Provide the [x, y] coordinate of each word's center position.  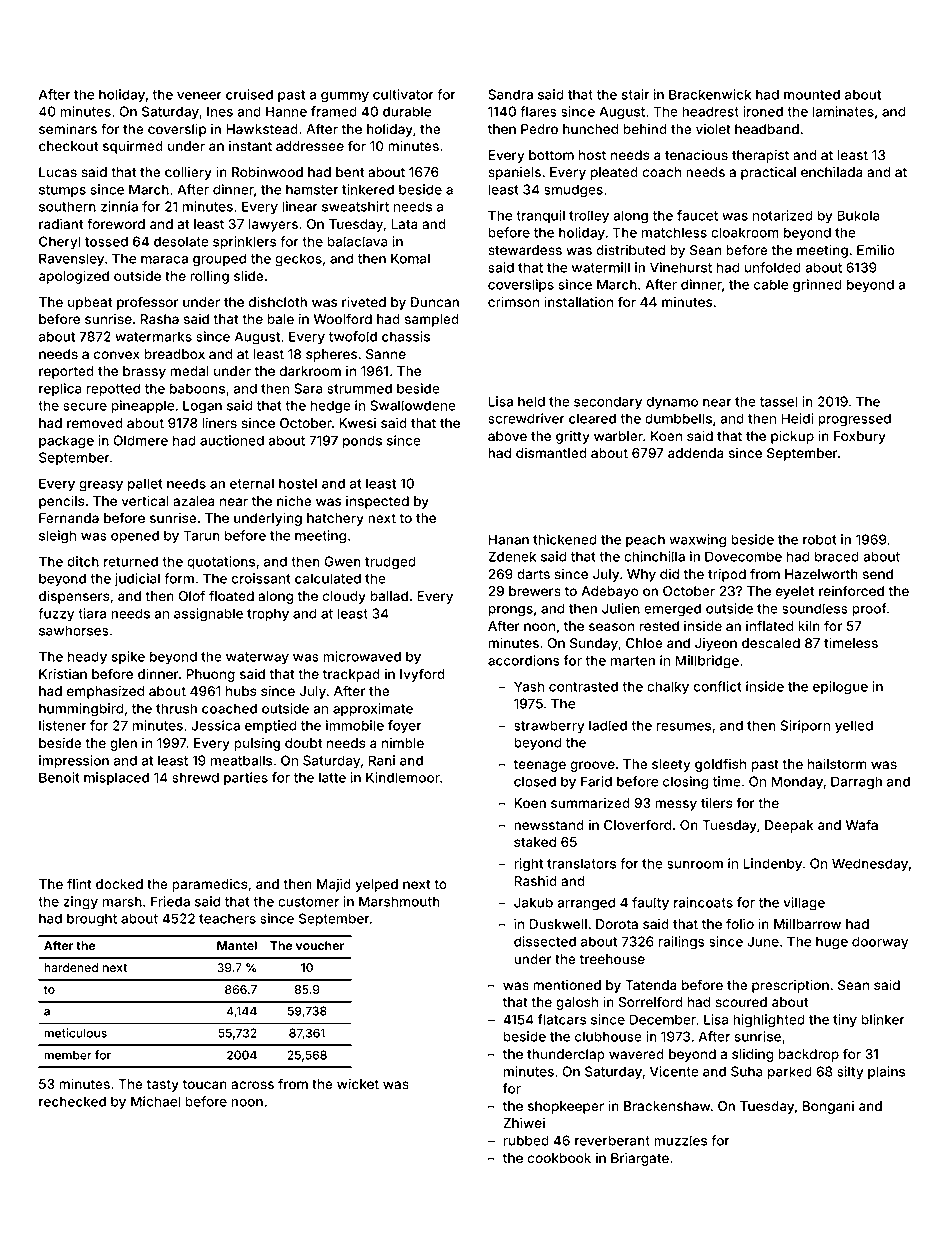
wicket [358, 1083]
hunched [590, 129]
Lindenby [772, 865]
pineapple [142, 407]
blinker [883, 1019]
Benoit [59, 777]
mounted [812, 94]
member [68, 1055]
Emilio [876, 249]
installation [578, 301]
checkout [68, 146]
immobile [355, 725]
